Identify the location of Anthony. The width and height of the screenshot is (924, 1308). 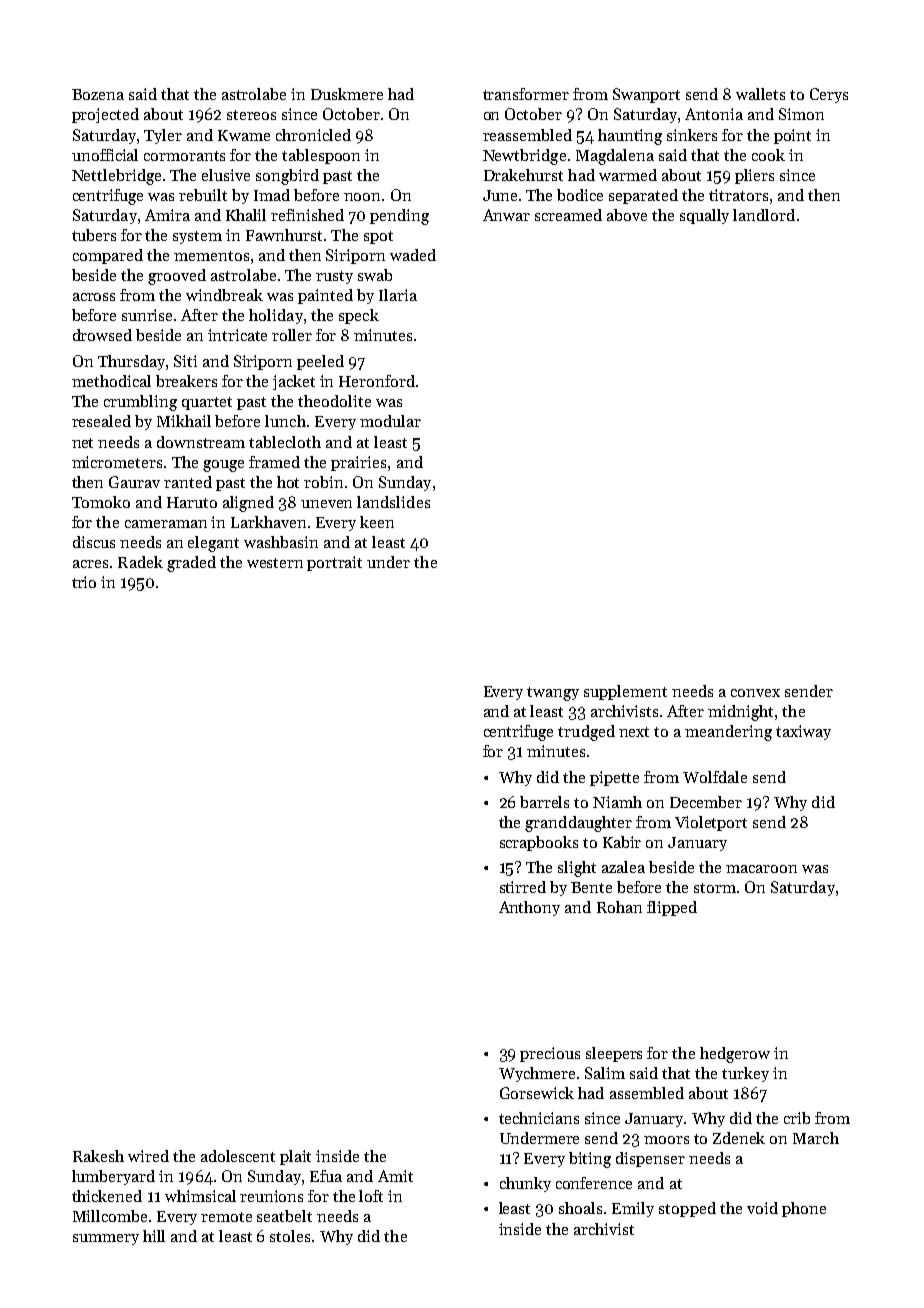
(529, 908).
